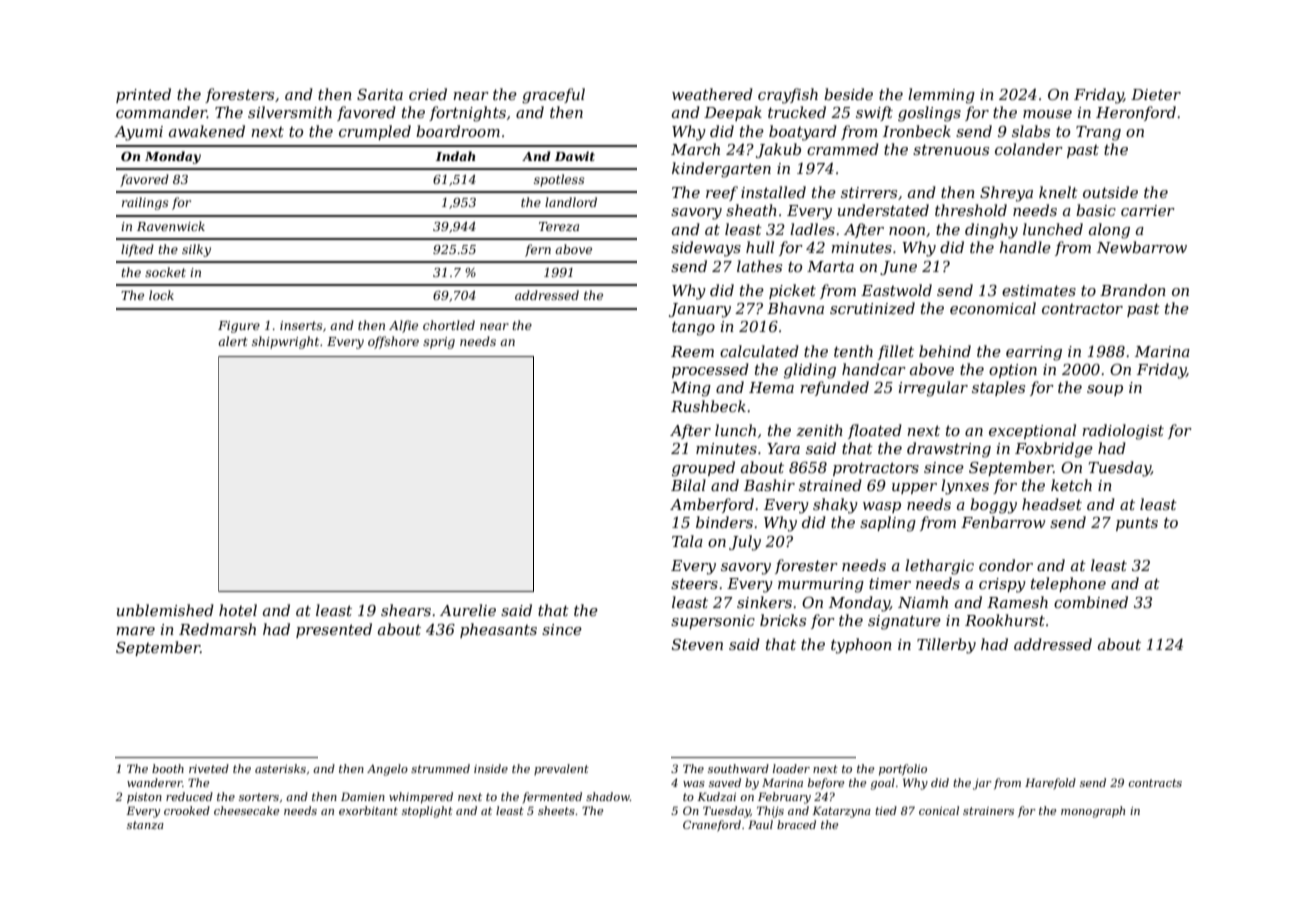 The height and width of the image is (924, 1308). What do you see at coordinates (468, 610) in the image?
I see `Aurelie` at bounding box center [468, 610].
